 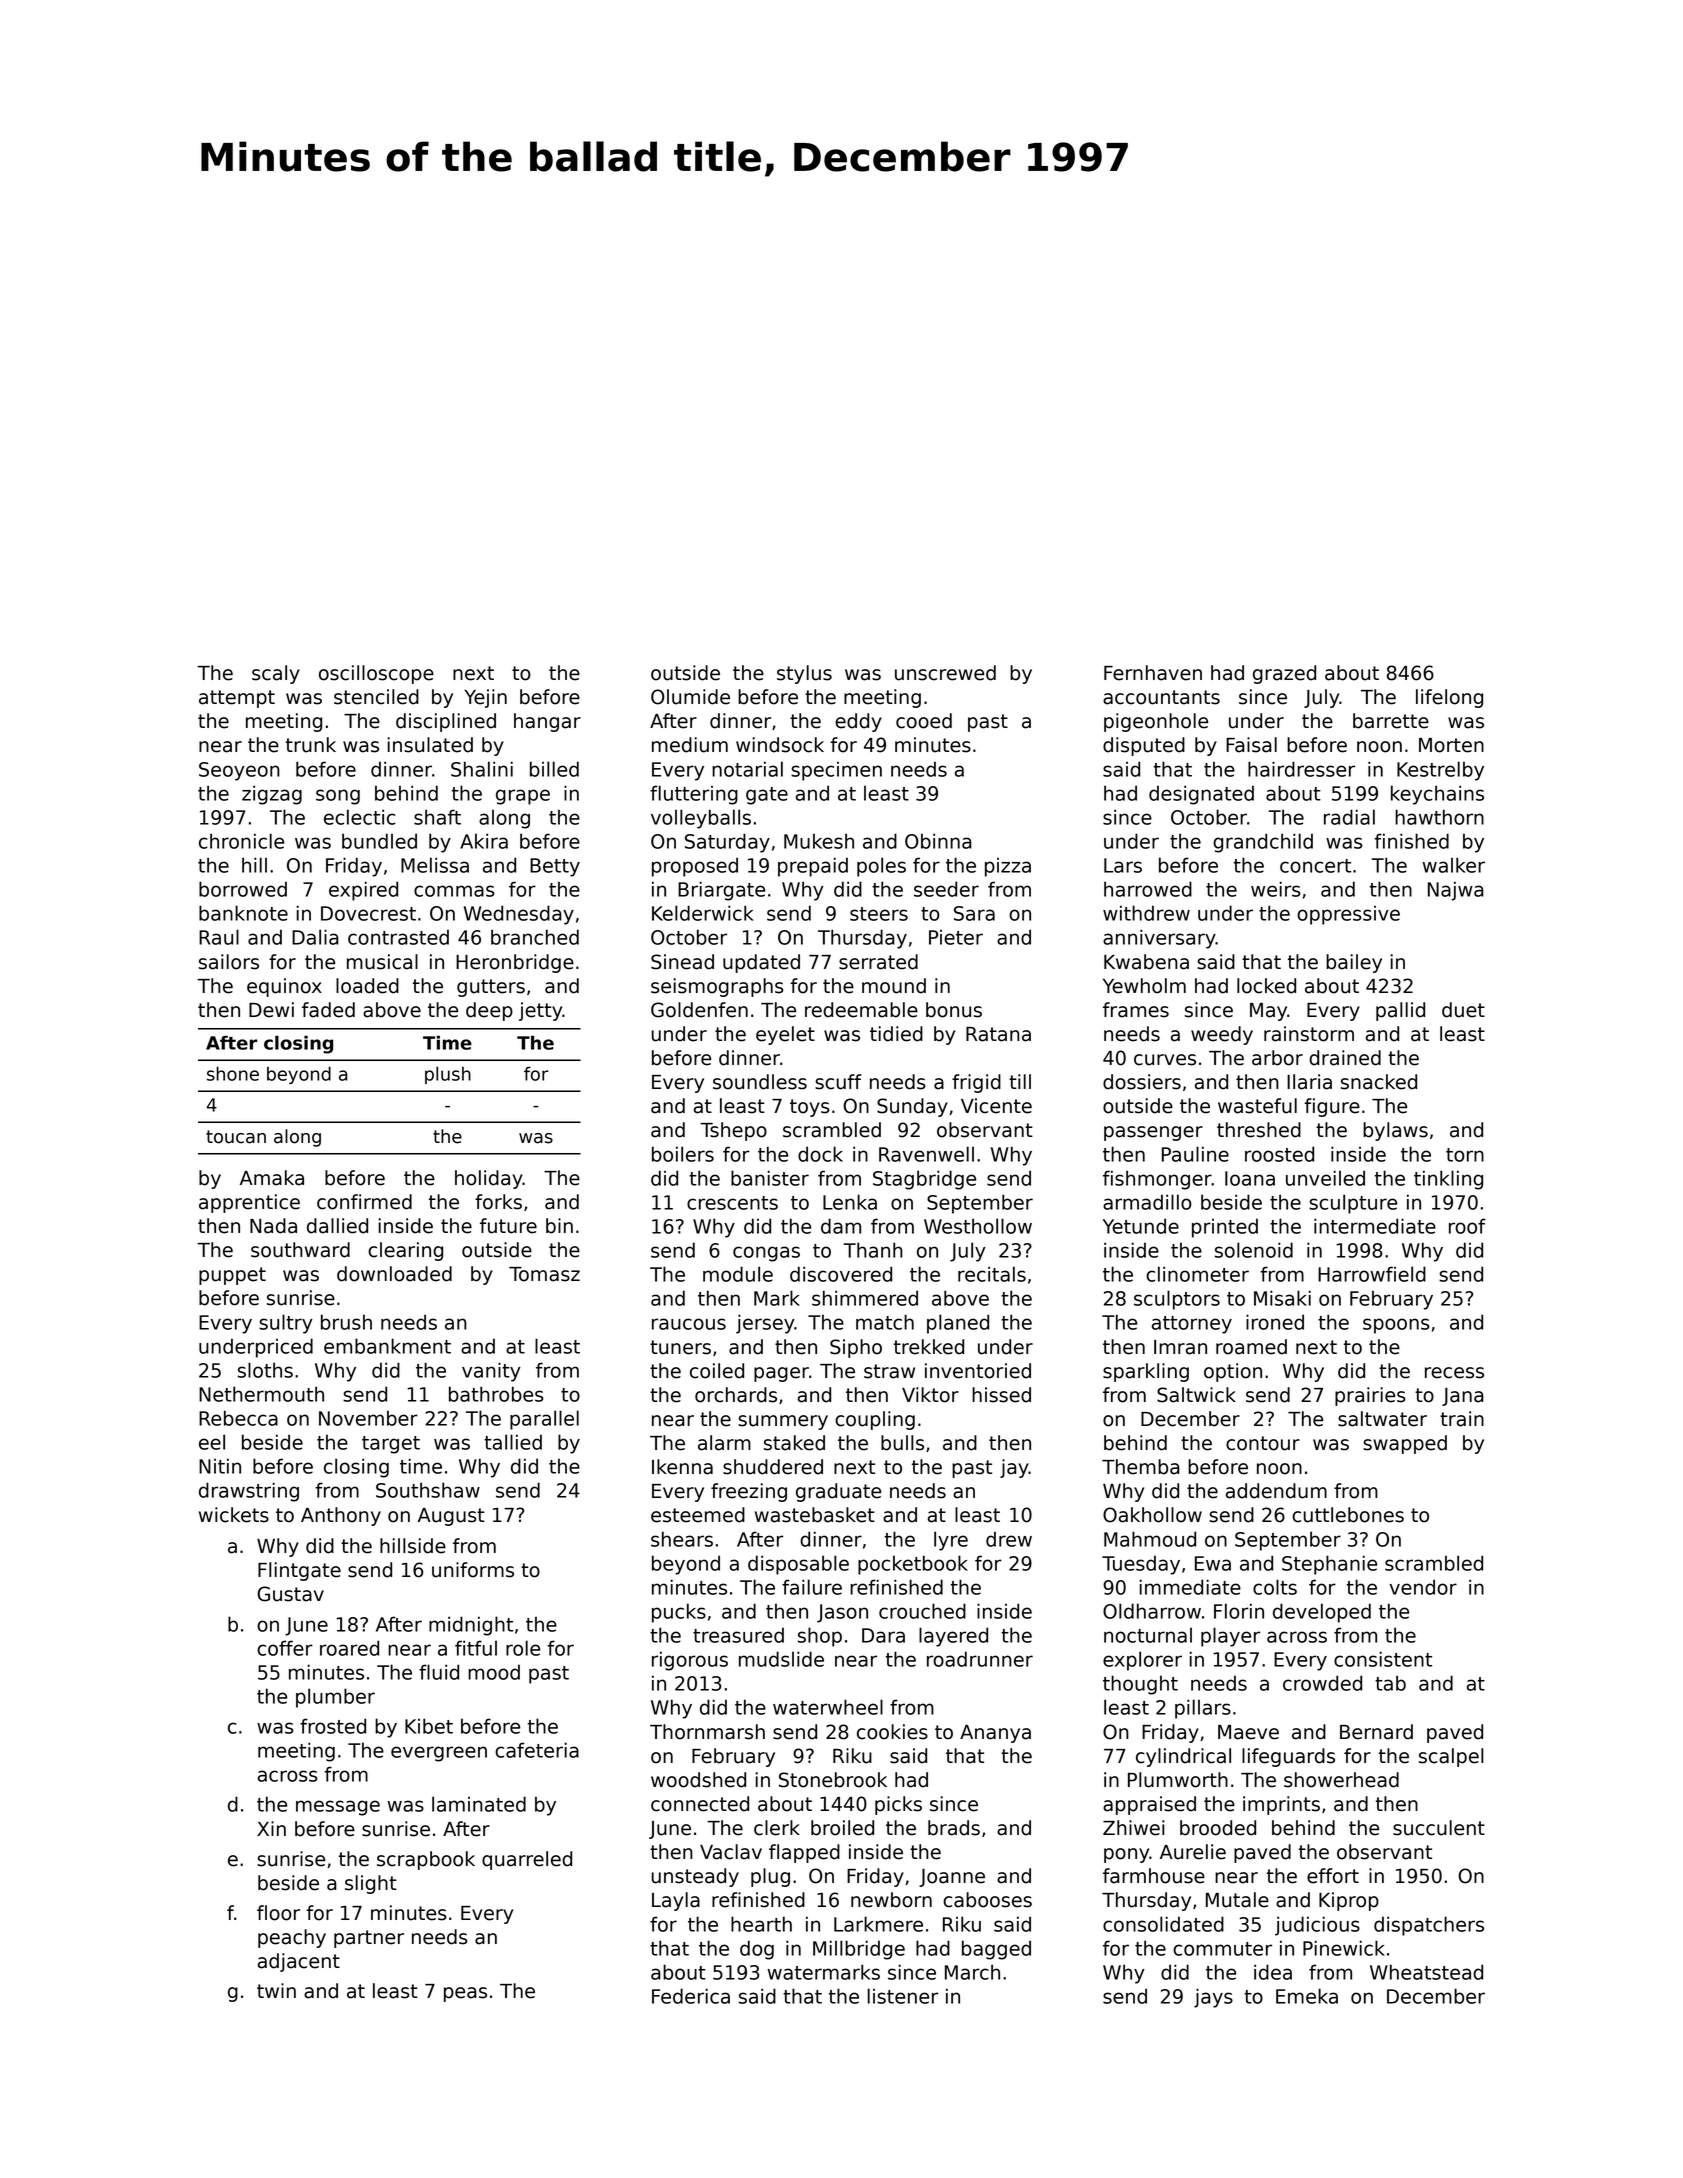 I want to click on roadrunner, so click(x=980, y=1659).
